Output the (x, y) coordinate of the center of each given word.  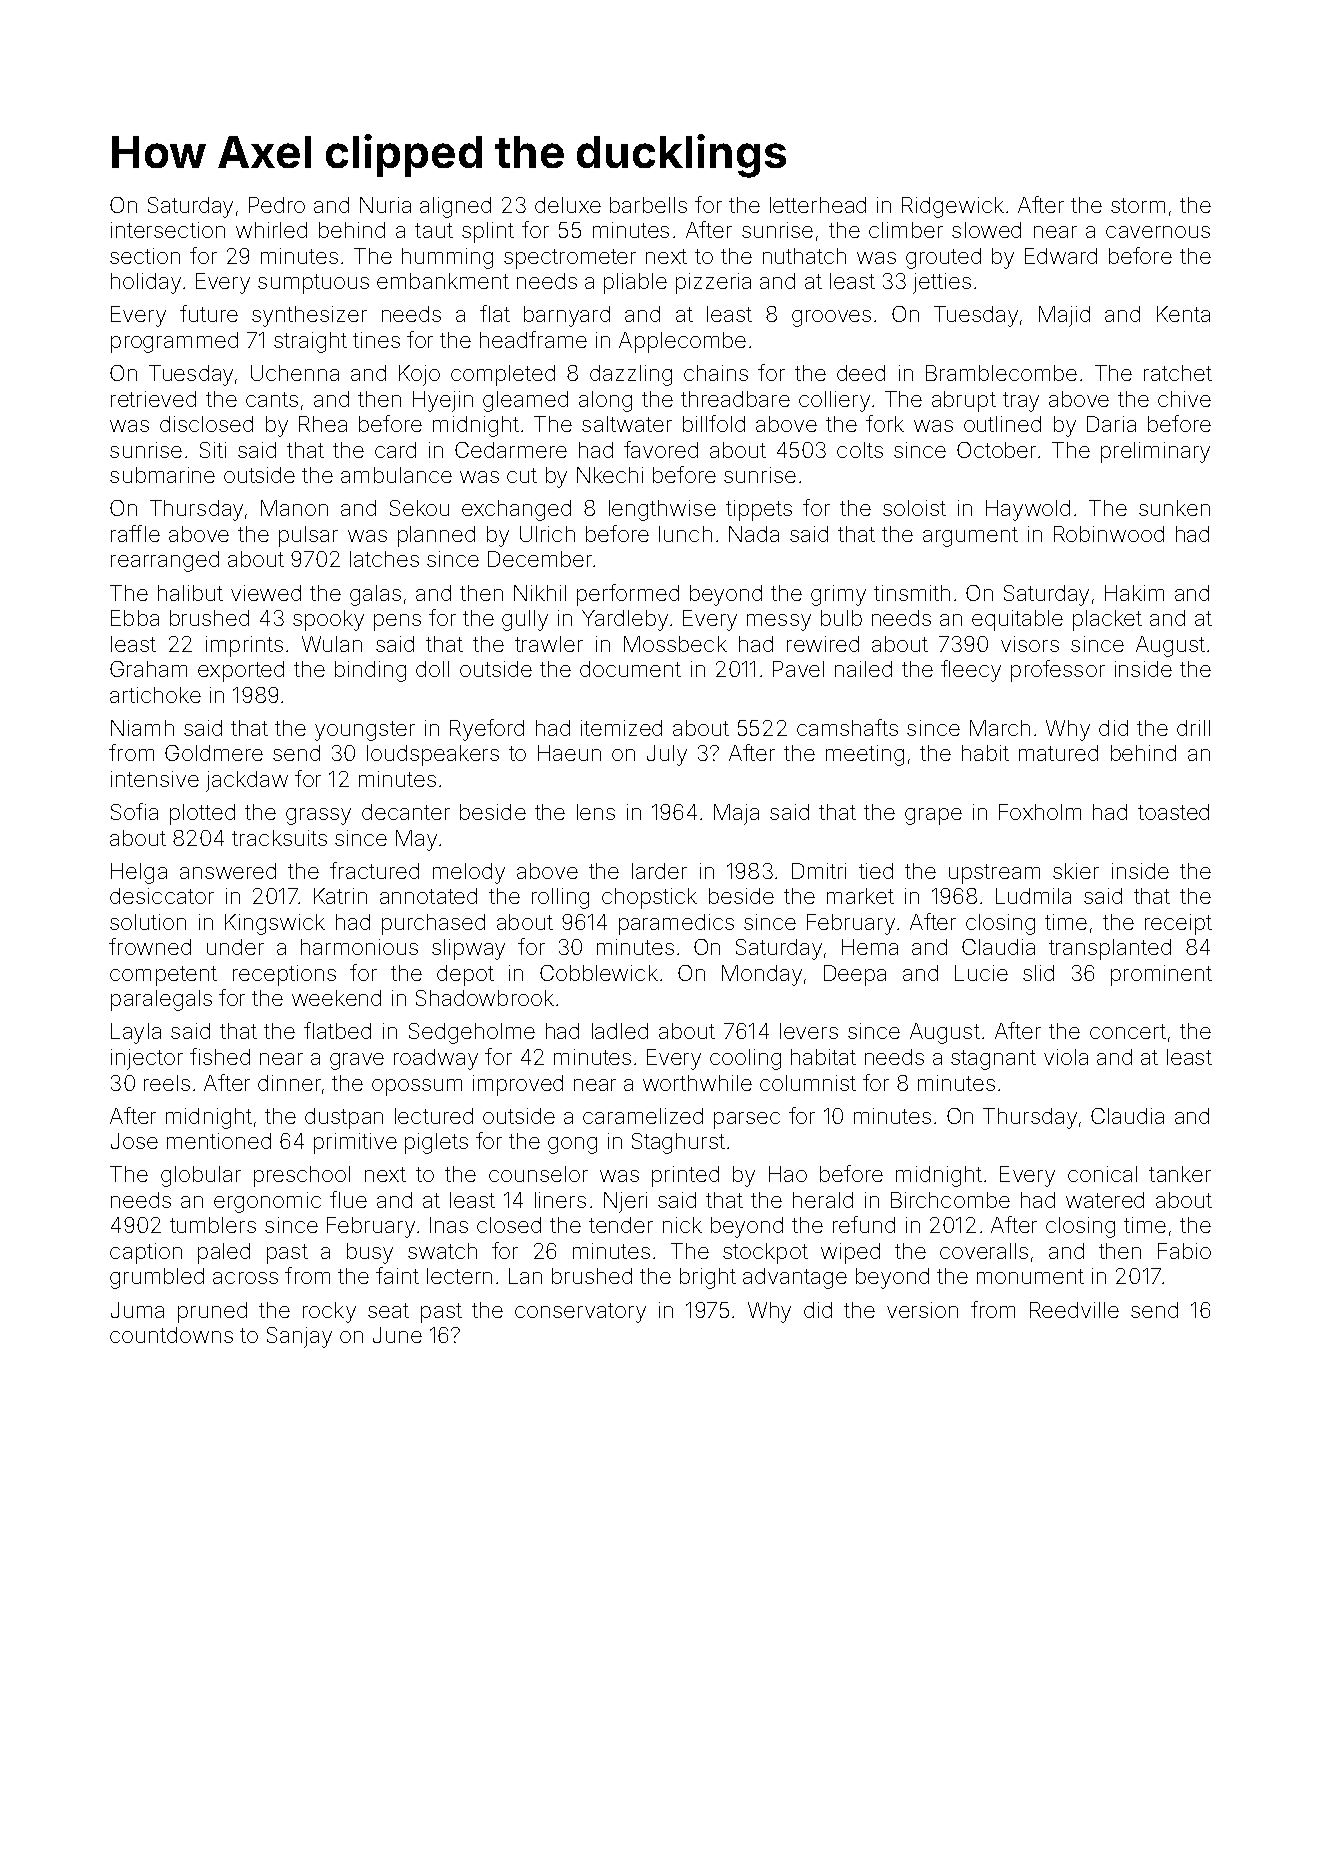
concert (1128, 1031)
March (1000, 728)
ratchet (1178, 373)
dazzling (631, 375)
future (209, 313)
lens (596, 812)
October (996, 450)
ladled (620, 1031)
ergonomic (267, 1202)
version (922, 1310)
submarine (162, 475)
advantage (795, 1278)
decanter (406, 812)
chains (716, 373)
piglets (436, 1143)
